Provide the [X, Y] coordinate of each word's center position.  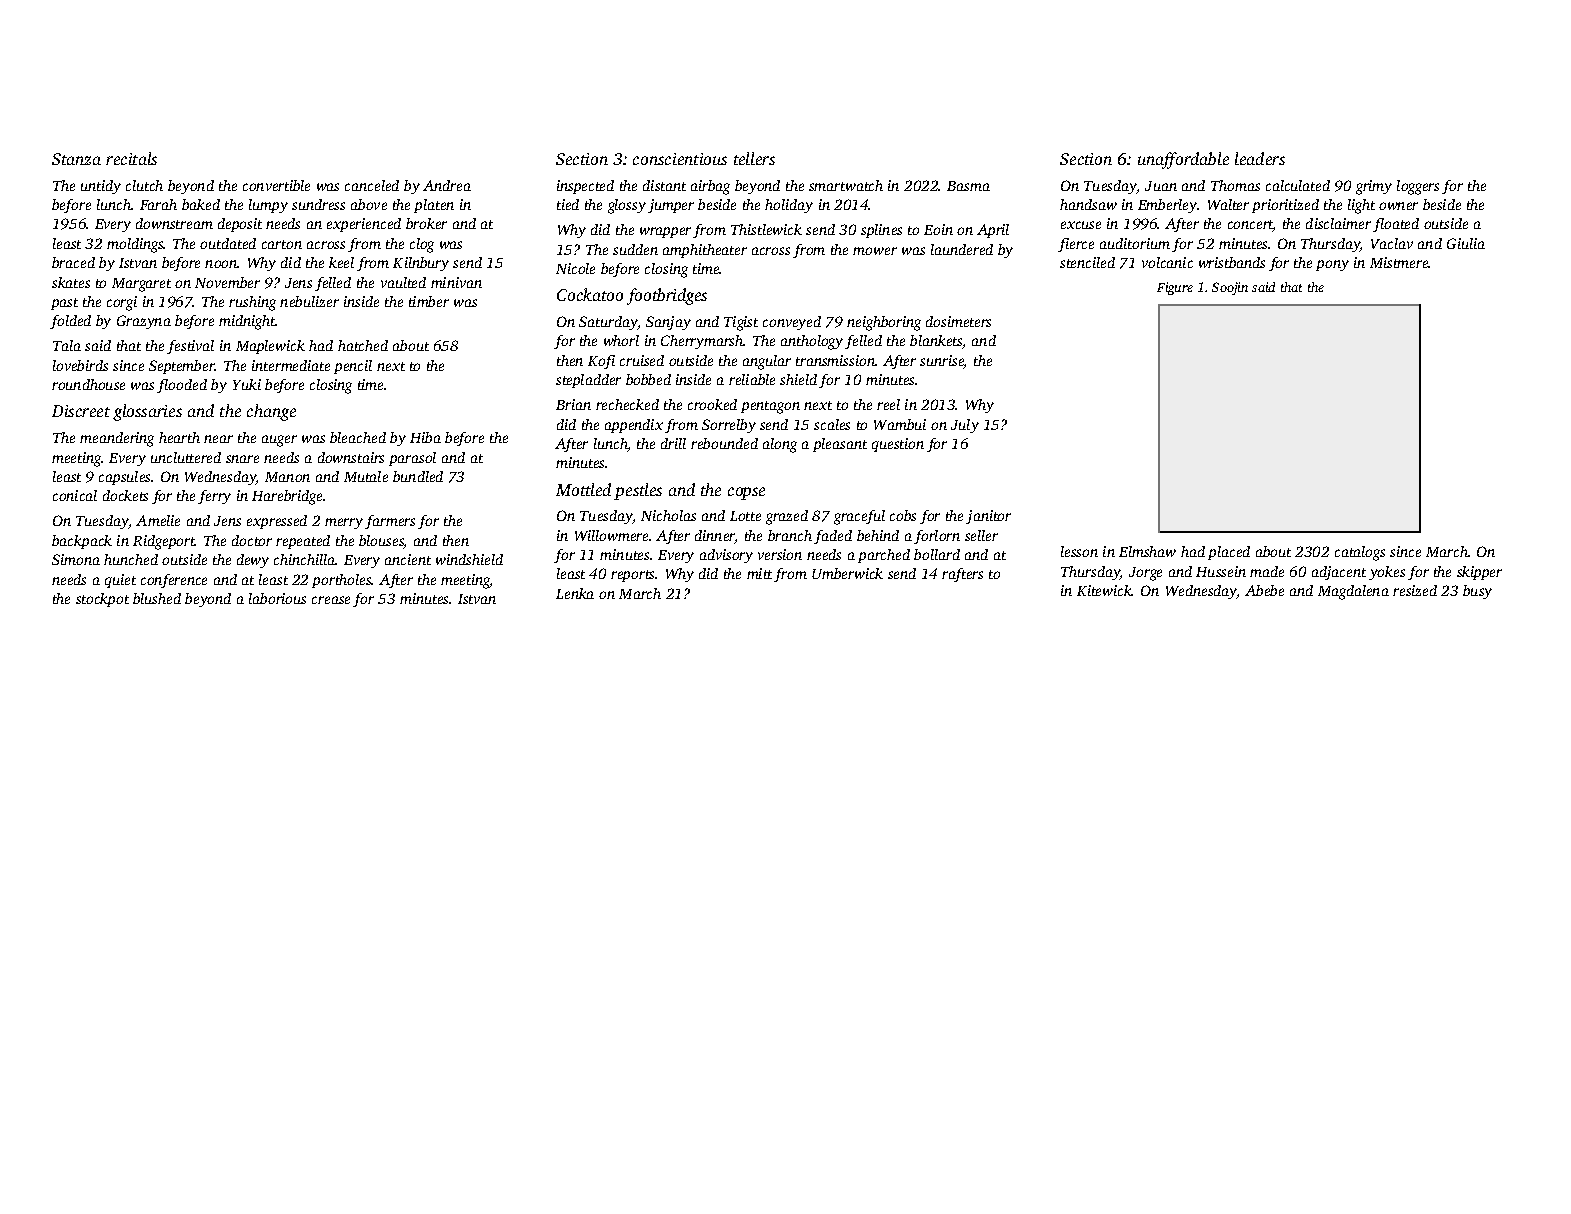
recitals [131, 158]
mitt [759, 573]
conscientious [680, 159]
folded [70, 322]
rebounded [724, 443]
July [965, 426]
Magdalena [1353, 592]
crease [331, 600]
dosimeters [958, 321]
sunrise [942, 362]
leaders [1260, 158]
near [218, 439]
